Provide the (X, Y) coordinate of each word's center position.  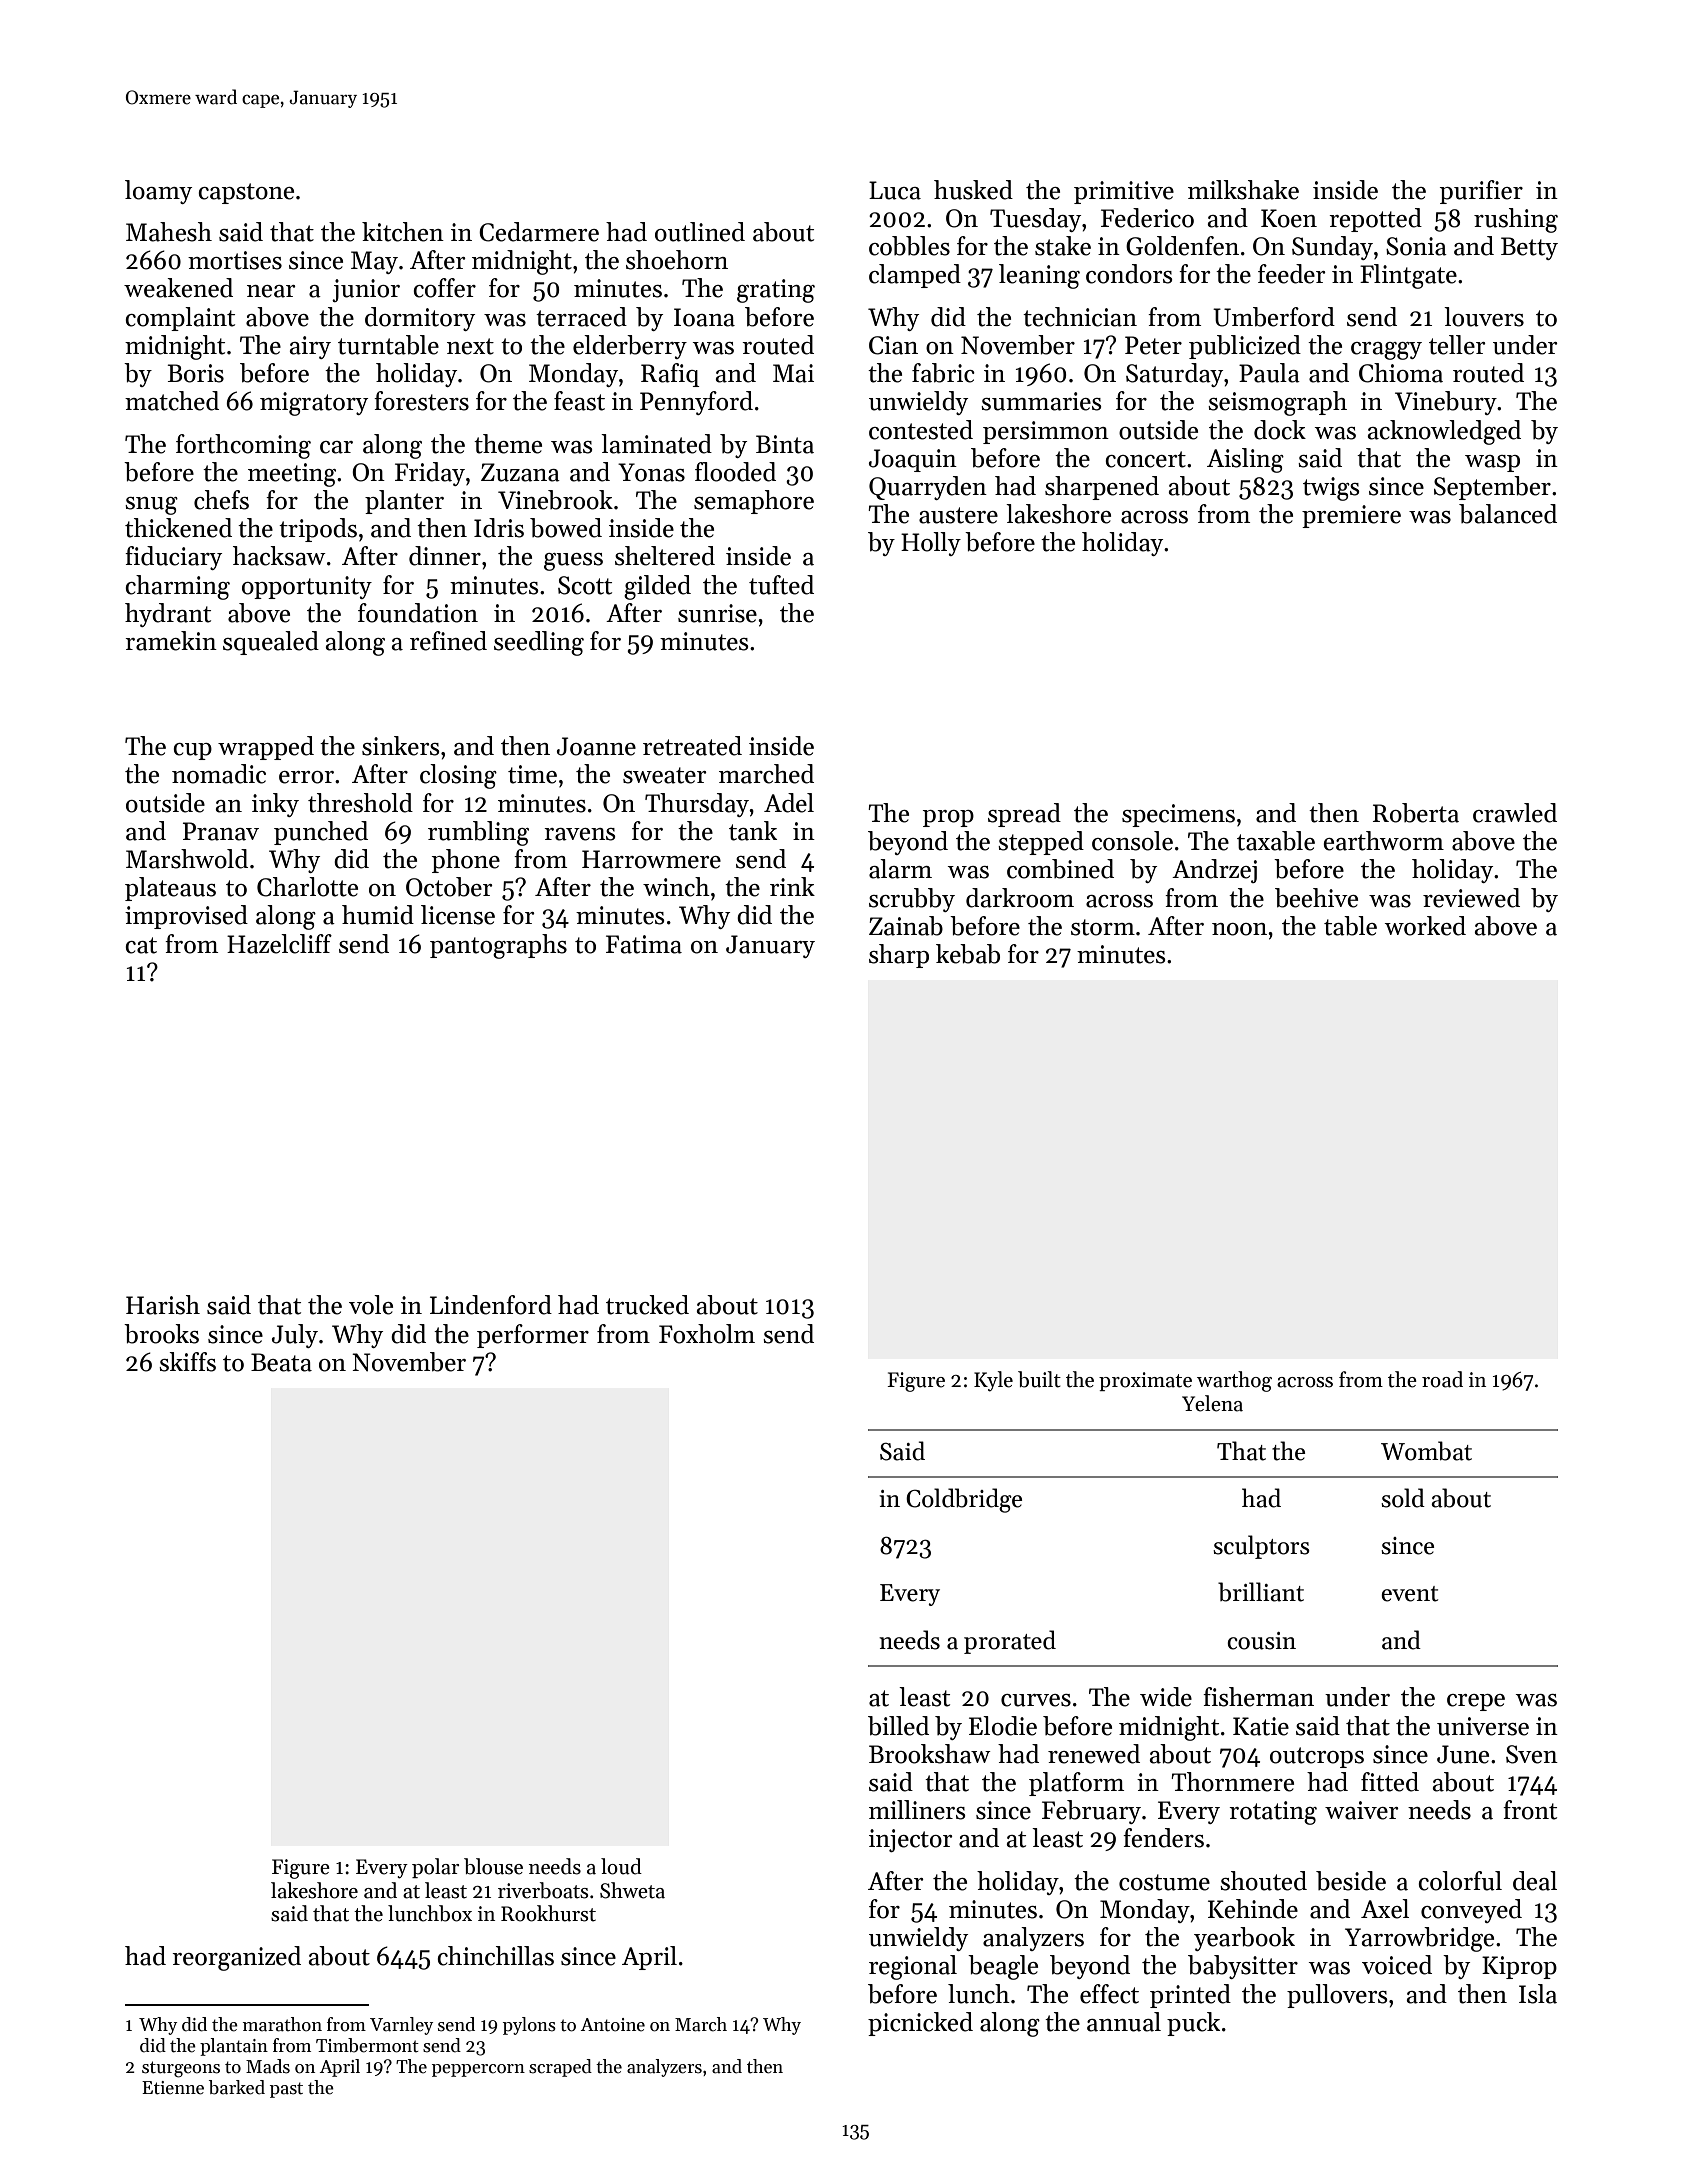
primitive (1124, 192)
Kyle (993, 1381)
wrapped (266, 748)
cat (141, 945)
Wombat (1426, 1451)
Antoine (613, 2025)
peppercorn (478, 2070)
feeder (1292, 274)
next (470, 346)
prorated (1010, 1642)
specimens (1178, 815)
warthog (1234, 1381)
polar (435, 1868)
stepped (1041, 843)
